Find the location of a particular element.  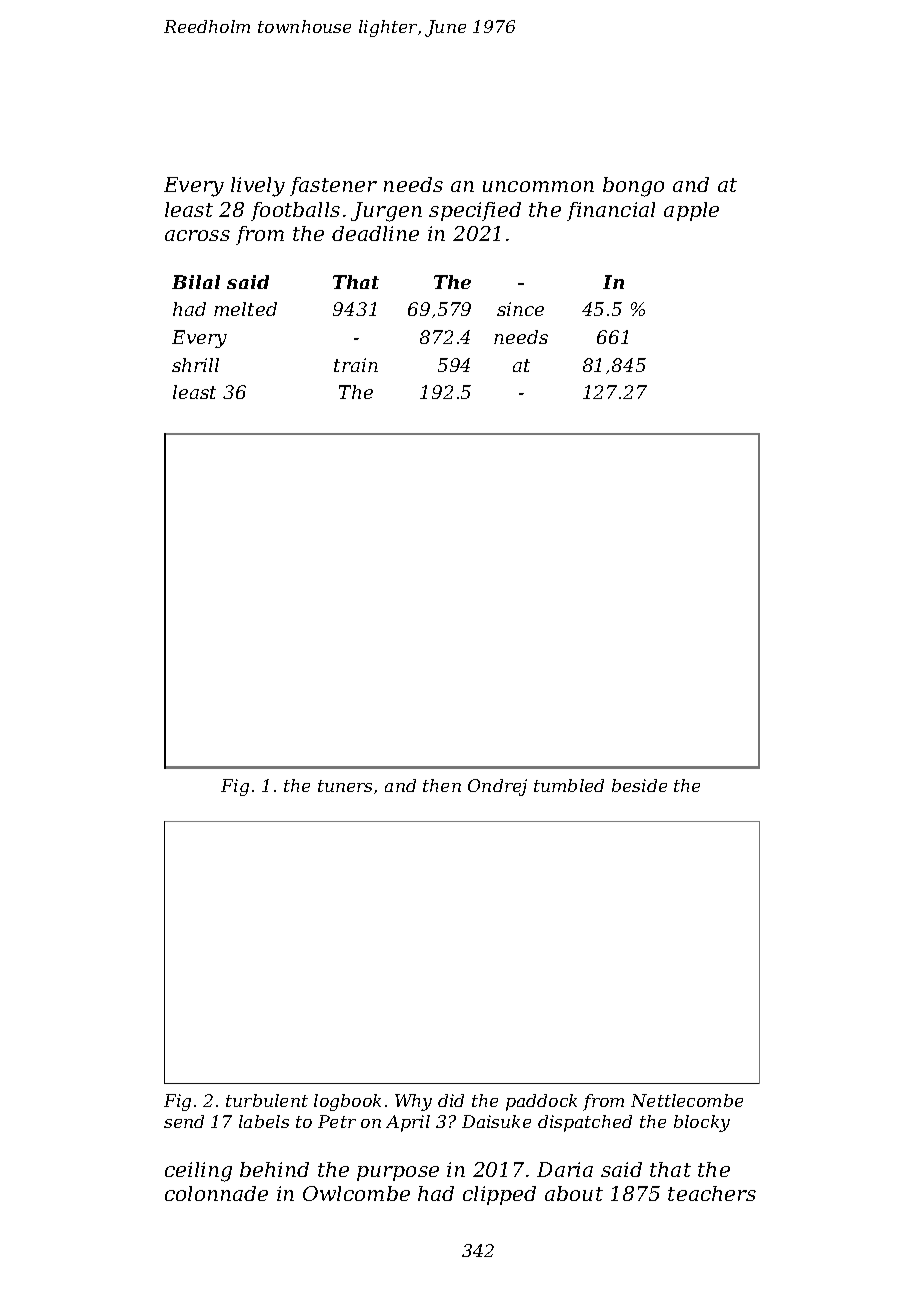

beside is located at coordinates (639, 785).
